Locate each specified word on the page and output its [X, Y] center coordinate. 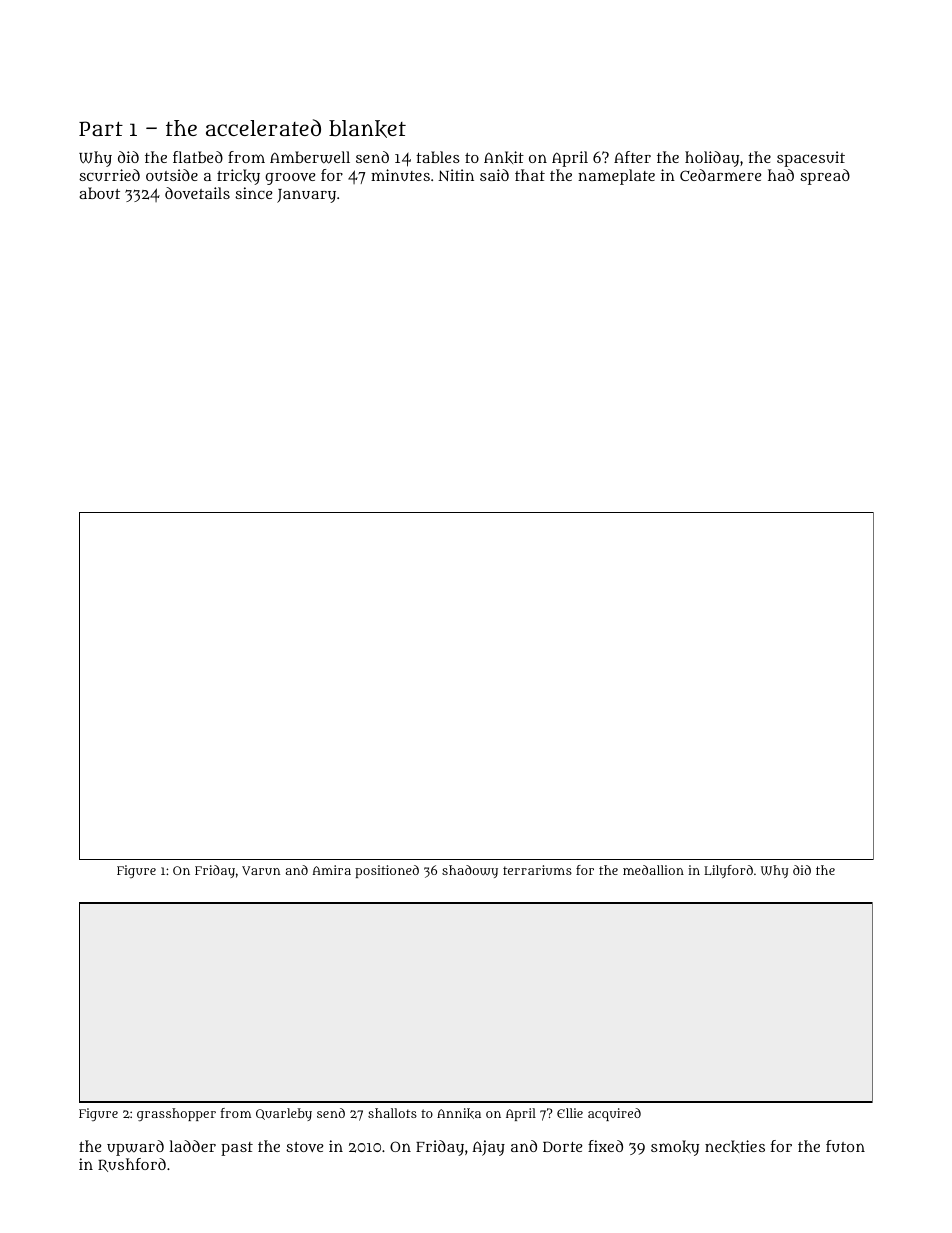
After [632, 157]
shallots [392, 1113]
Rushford [132, 1165]
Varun [261, 870]
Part [101, 128]
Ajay [488, 1148]
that [530, 175]
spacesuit [811, 159]
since [253, 193]
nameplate [616, 177]
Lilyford [728, 871]
